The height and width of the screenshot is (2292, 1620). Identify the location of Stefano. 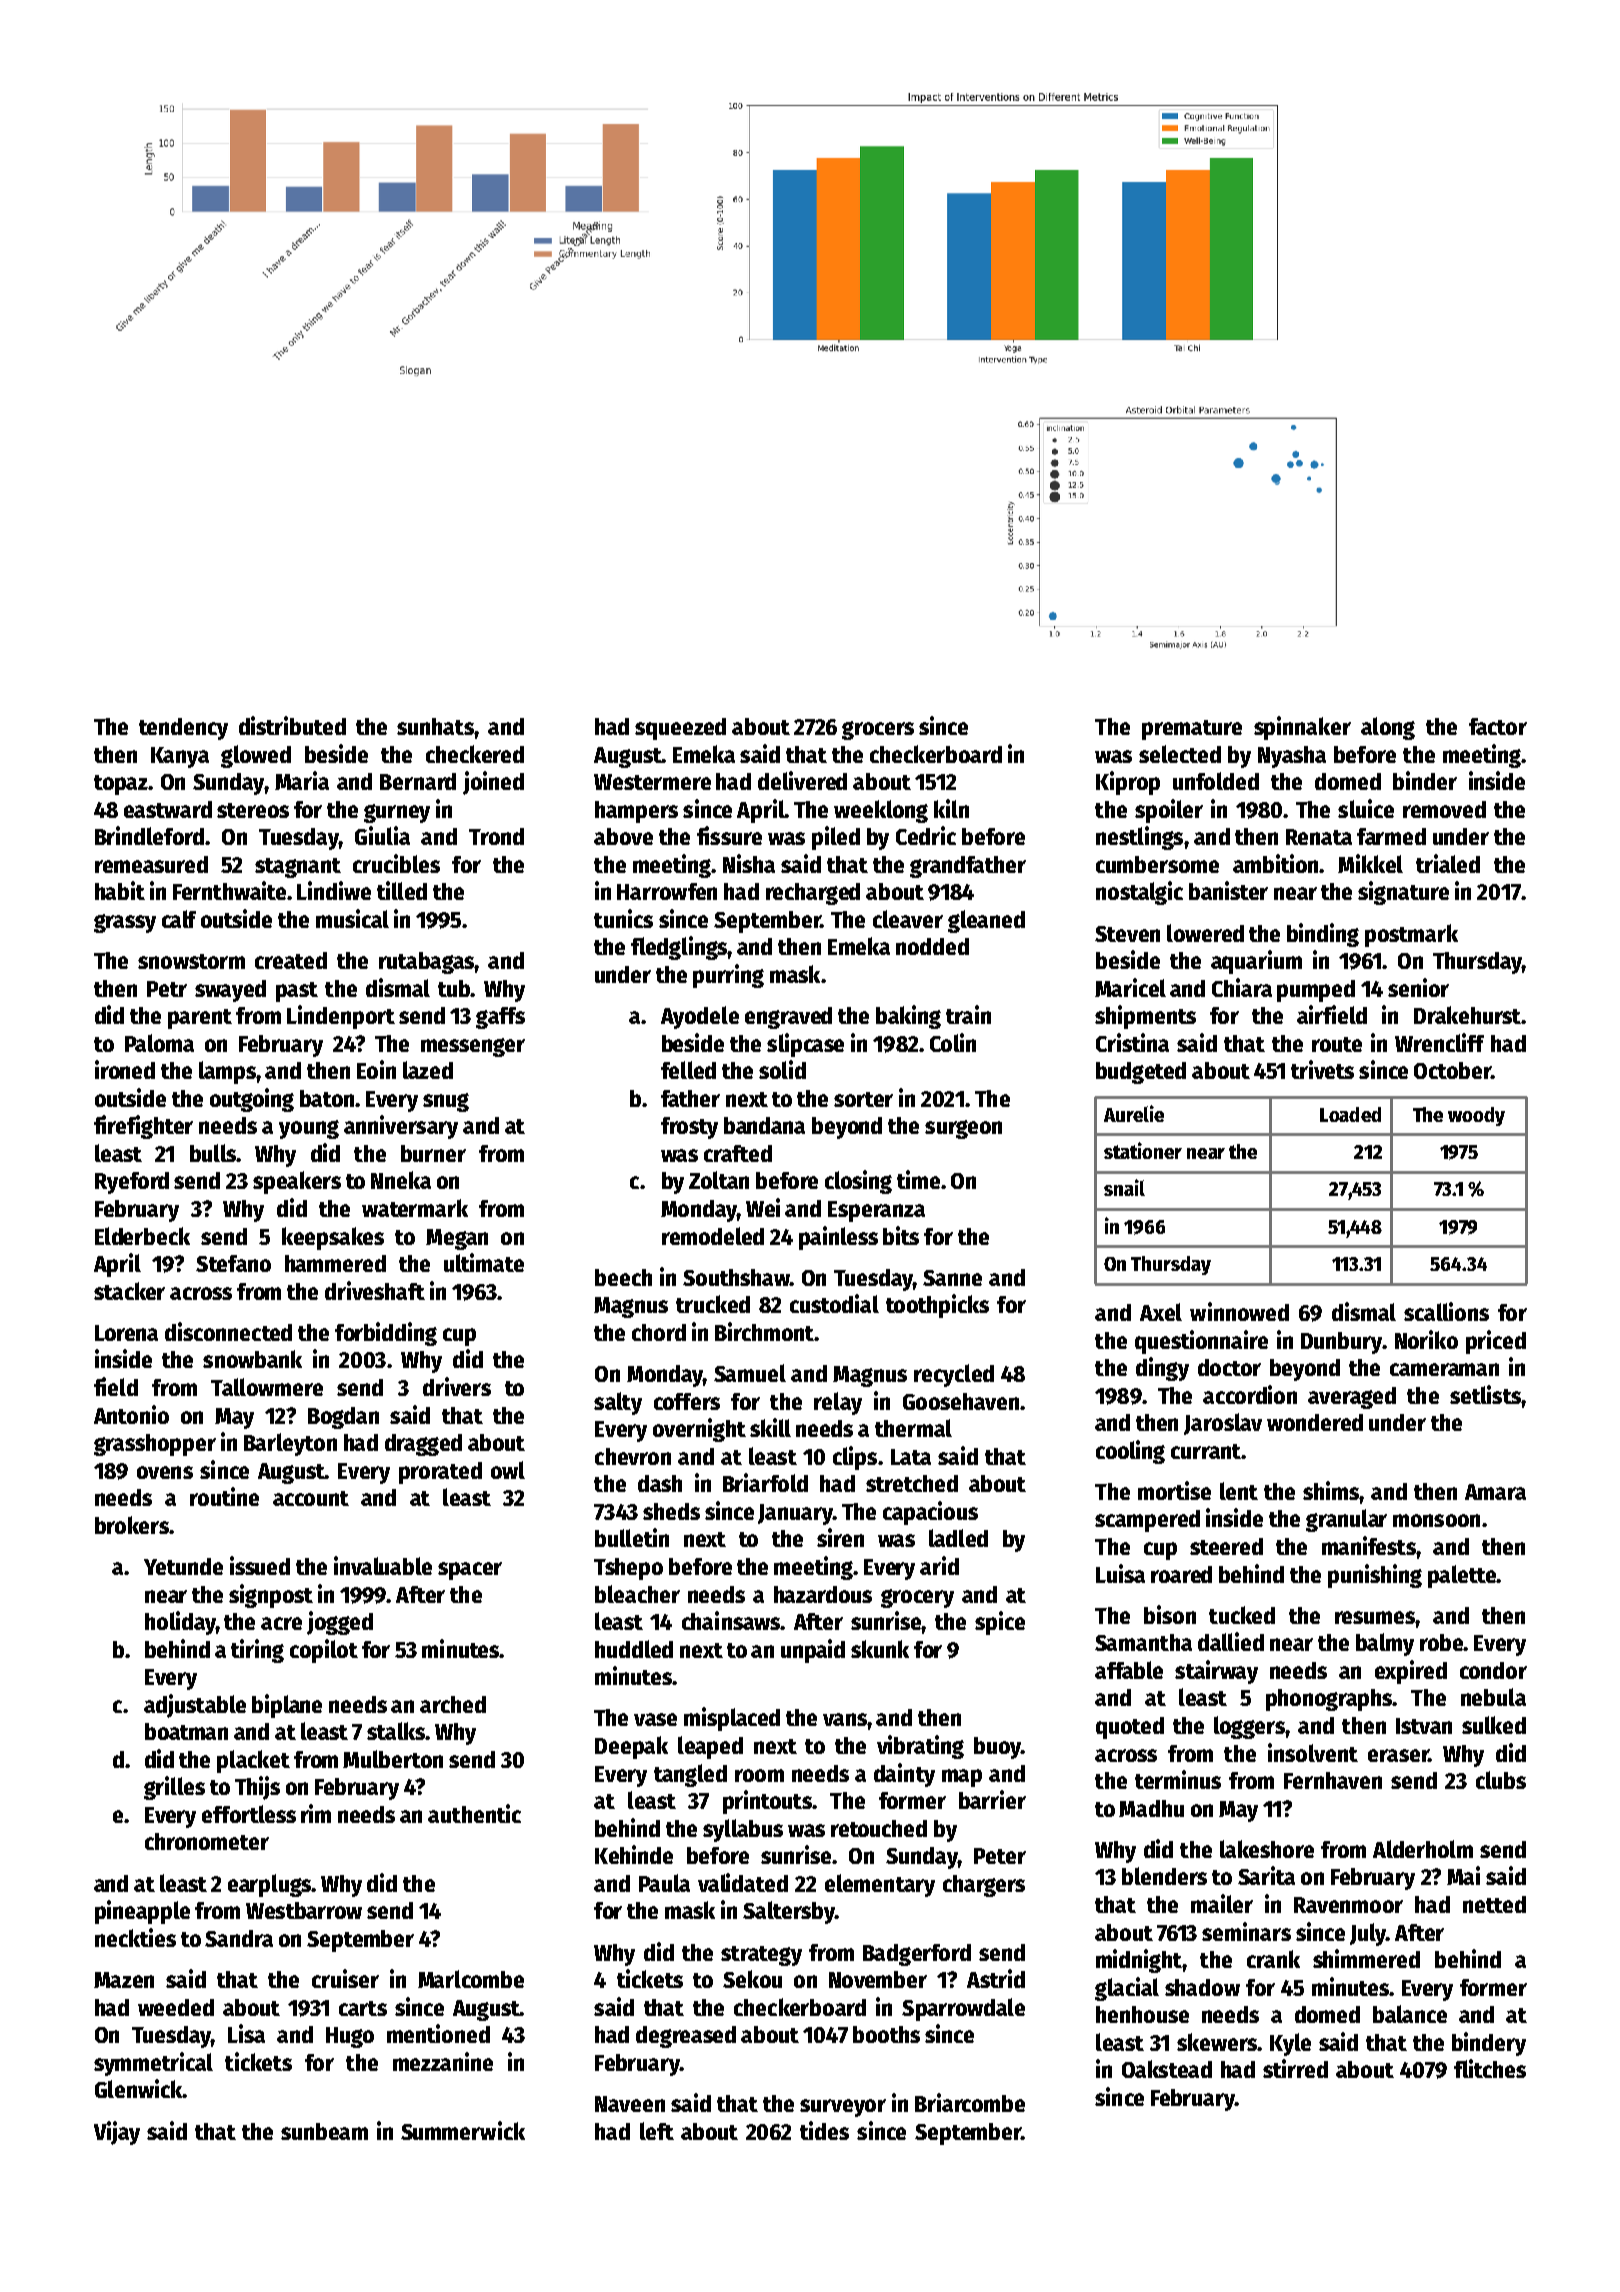
(233, 1263).
